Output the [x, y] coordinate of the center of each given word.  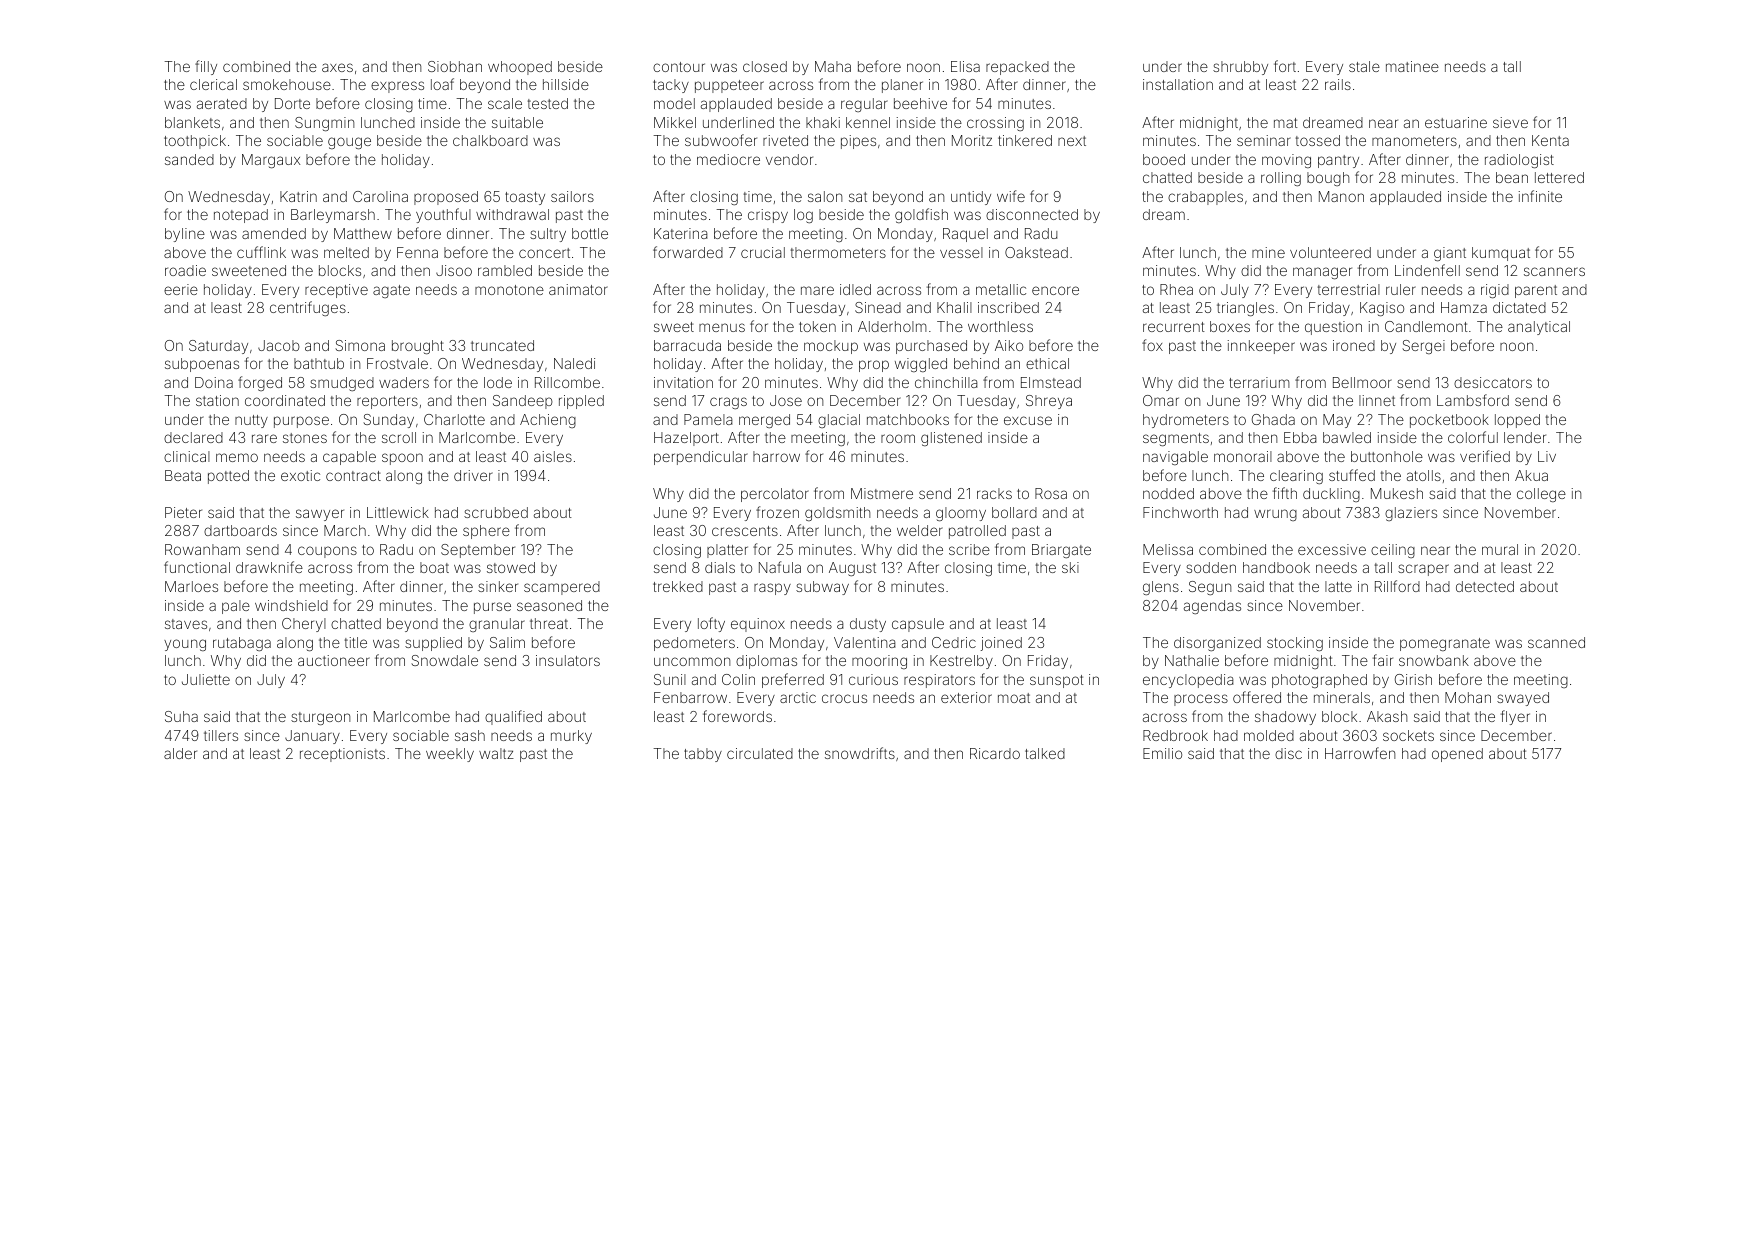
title [356, 642]
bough [1328, 179]
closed [765, 66]
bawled [1347, 437]
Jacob [279, 345]
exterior [966, 697]
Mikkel [675, 122]
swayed [1523, 699]
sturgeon [320, 718]
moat [1014, 698]
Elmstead [1051, 382]
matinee [1412, 66]
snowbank [1434, 660]
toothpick [195, 142]
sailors [572, 196]
